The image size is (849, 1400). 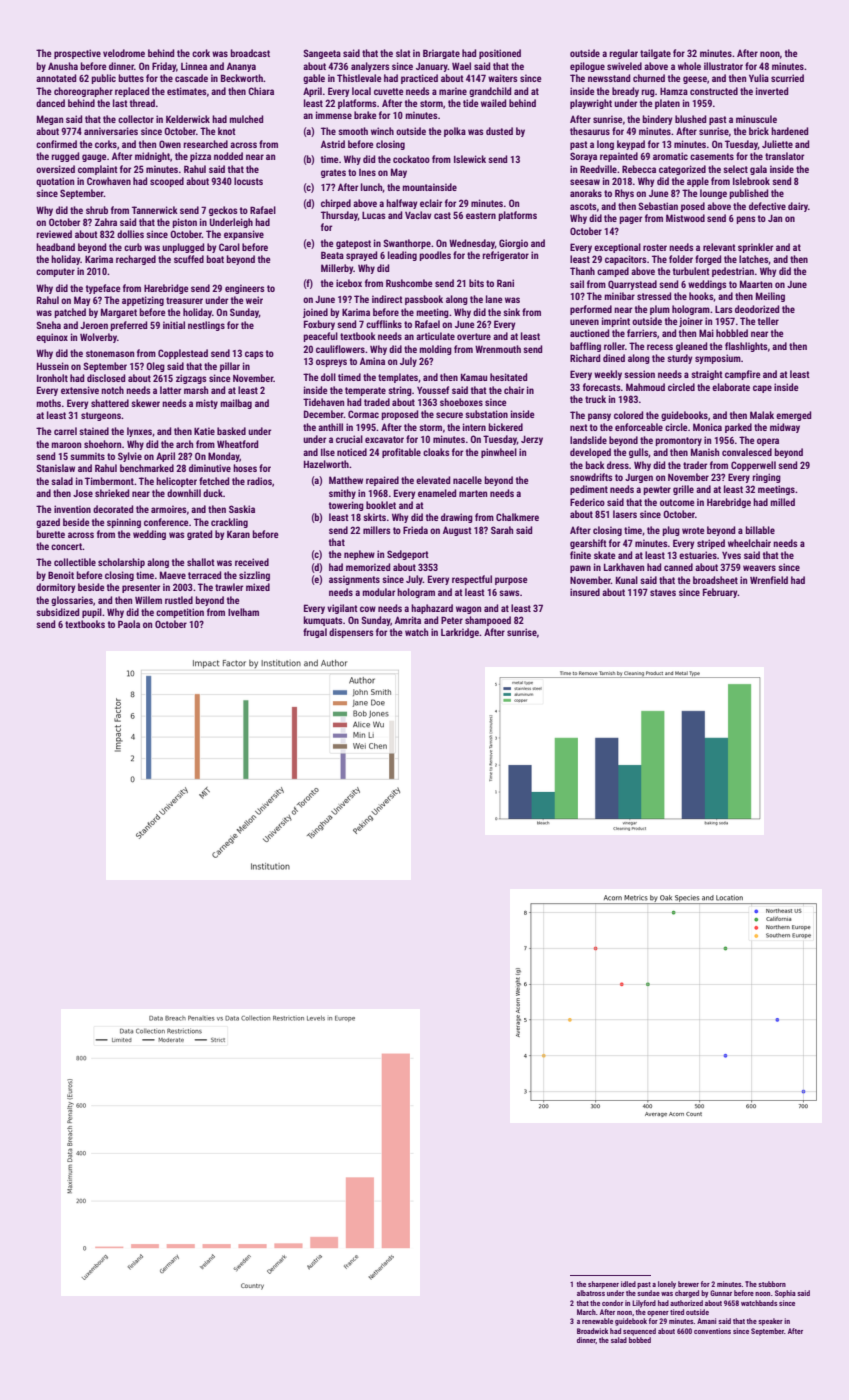 What do you see at coordinates (129, 624) in the image?
I see `Paola` at bounding box center [129, 624].
